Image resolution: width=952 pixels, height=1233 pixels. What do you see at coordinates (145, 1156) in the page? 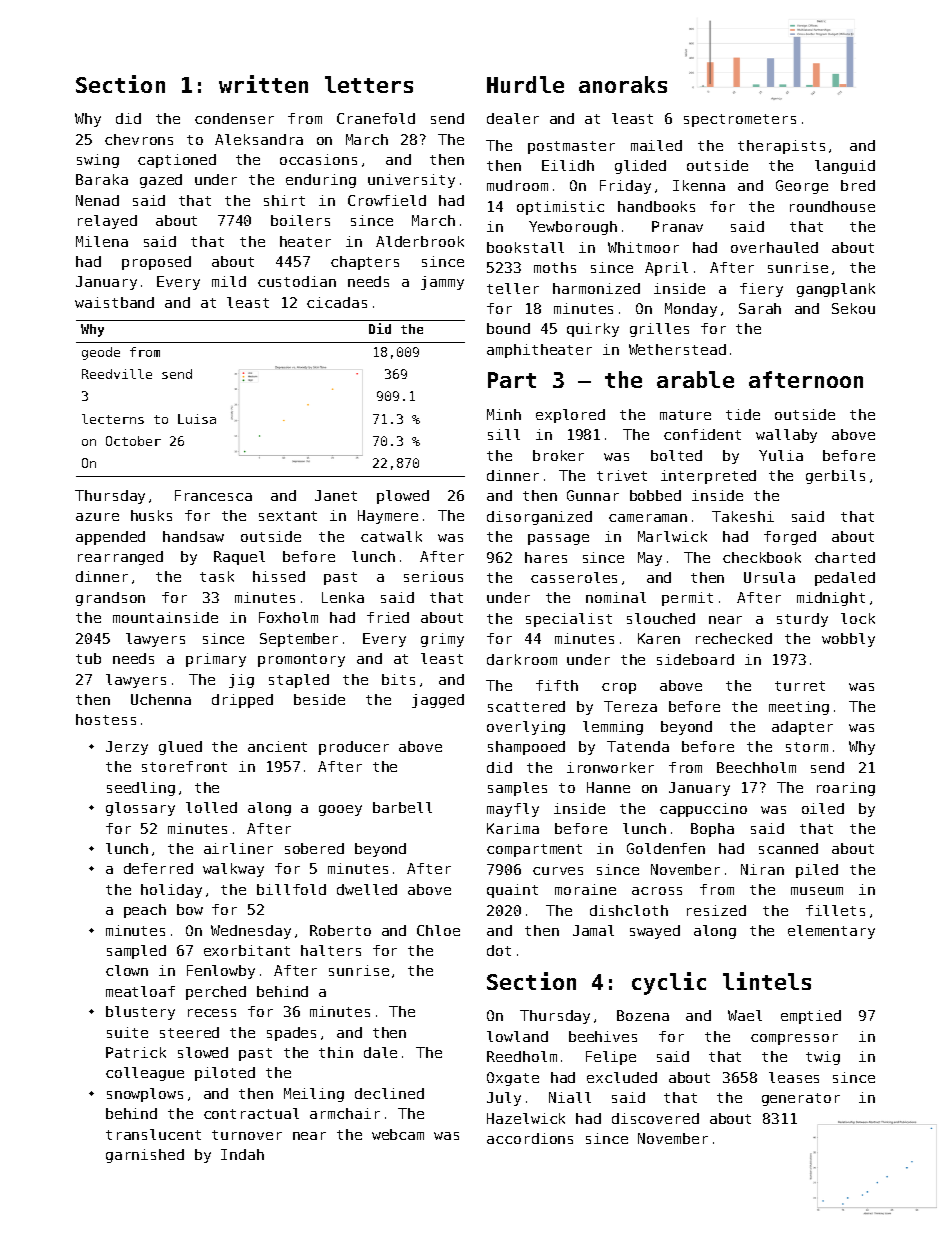
I see `garnished` at bounding box center [145, 1156].
